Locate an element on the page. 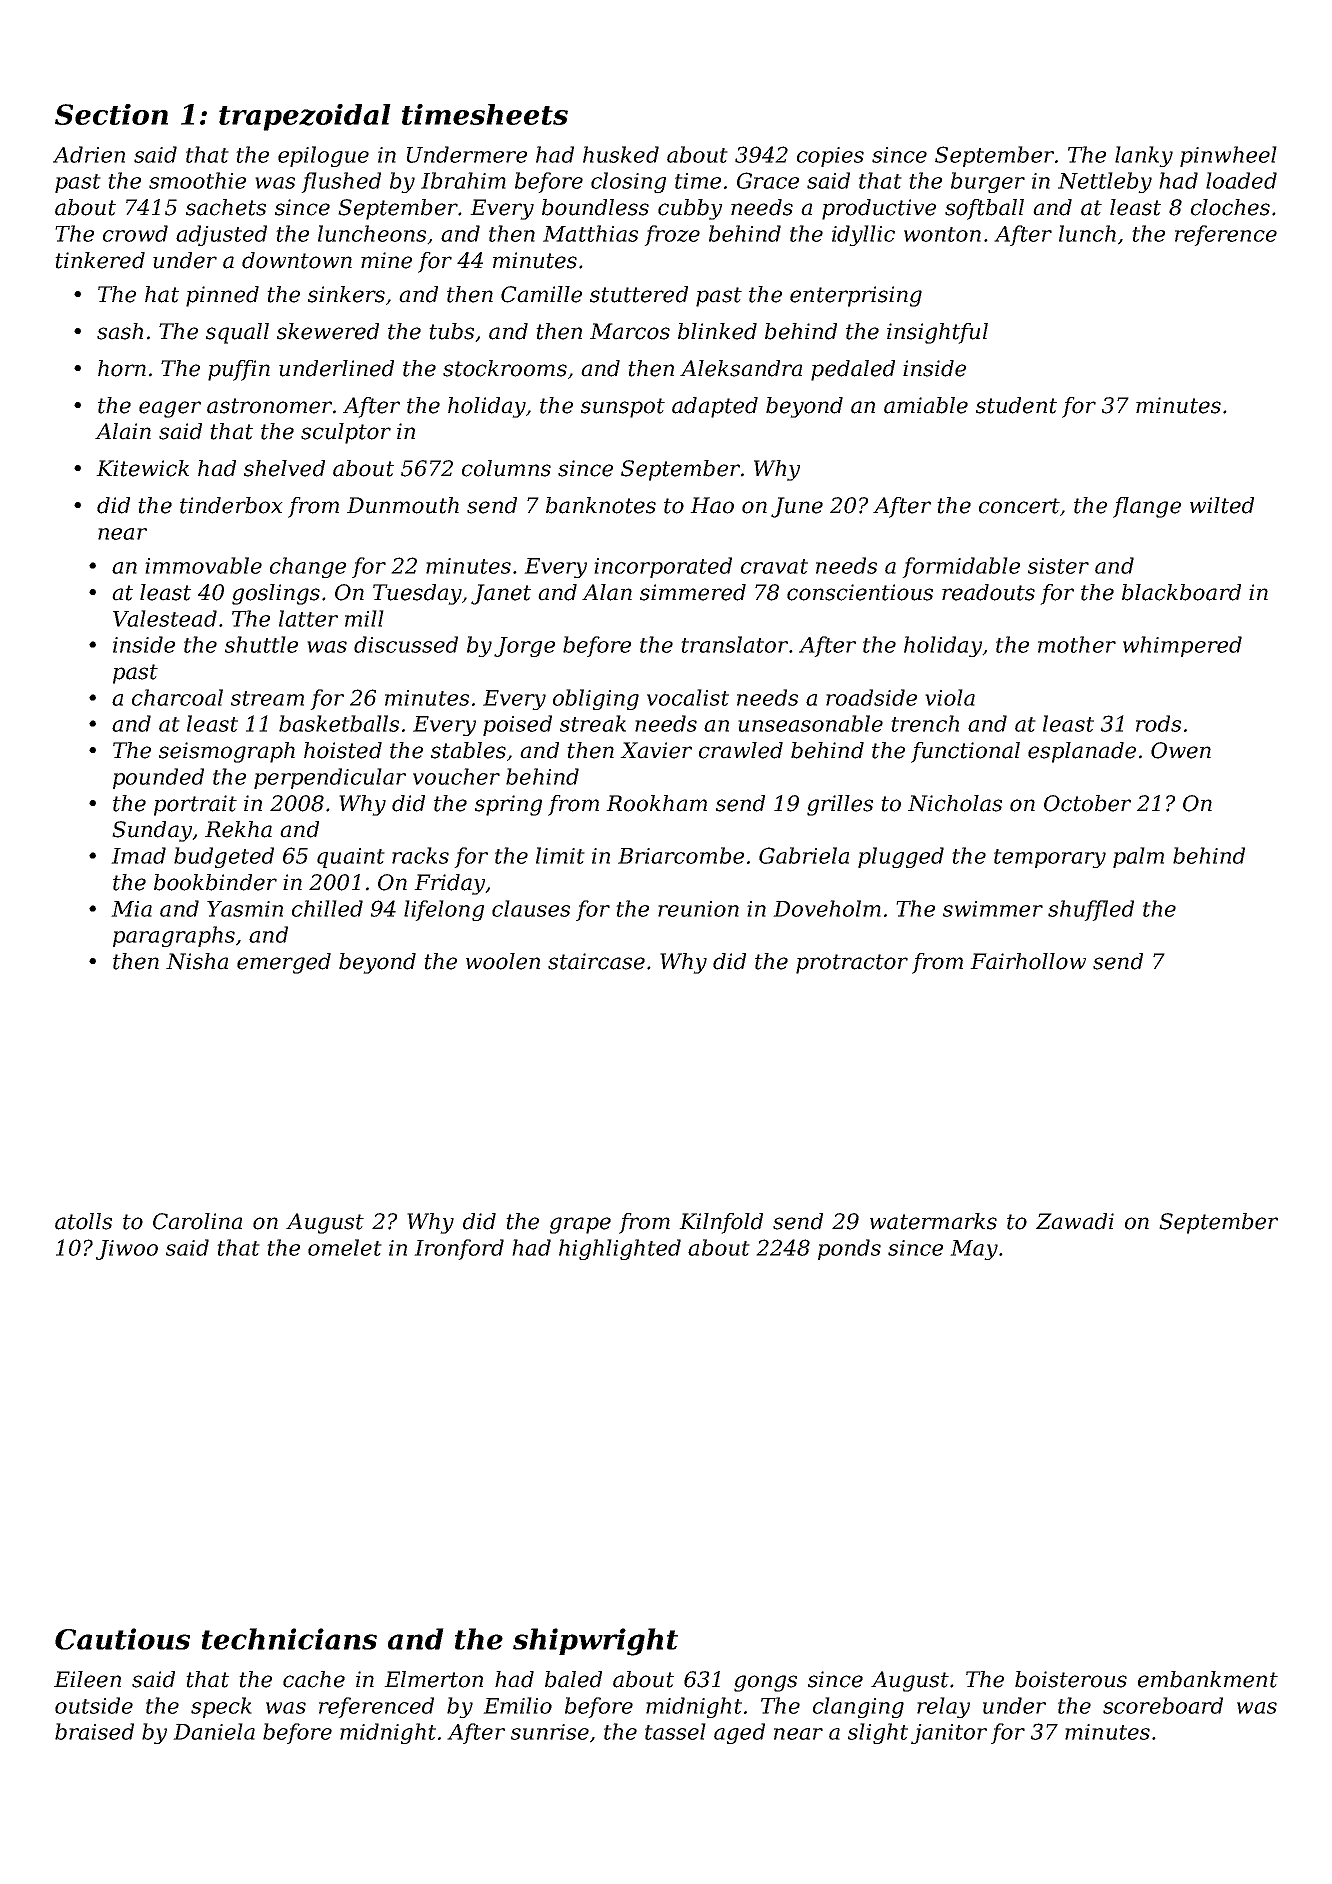 The image size is (1332, 1884). Aleksandra is located at coordinates (741, 368).
